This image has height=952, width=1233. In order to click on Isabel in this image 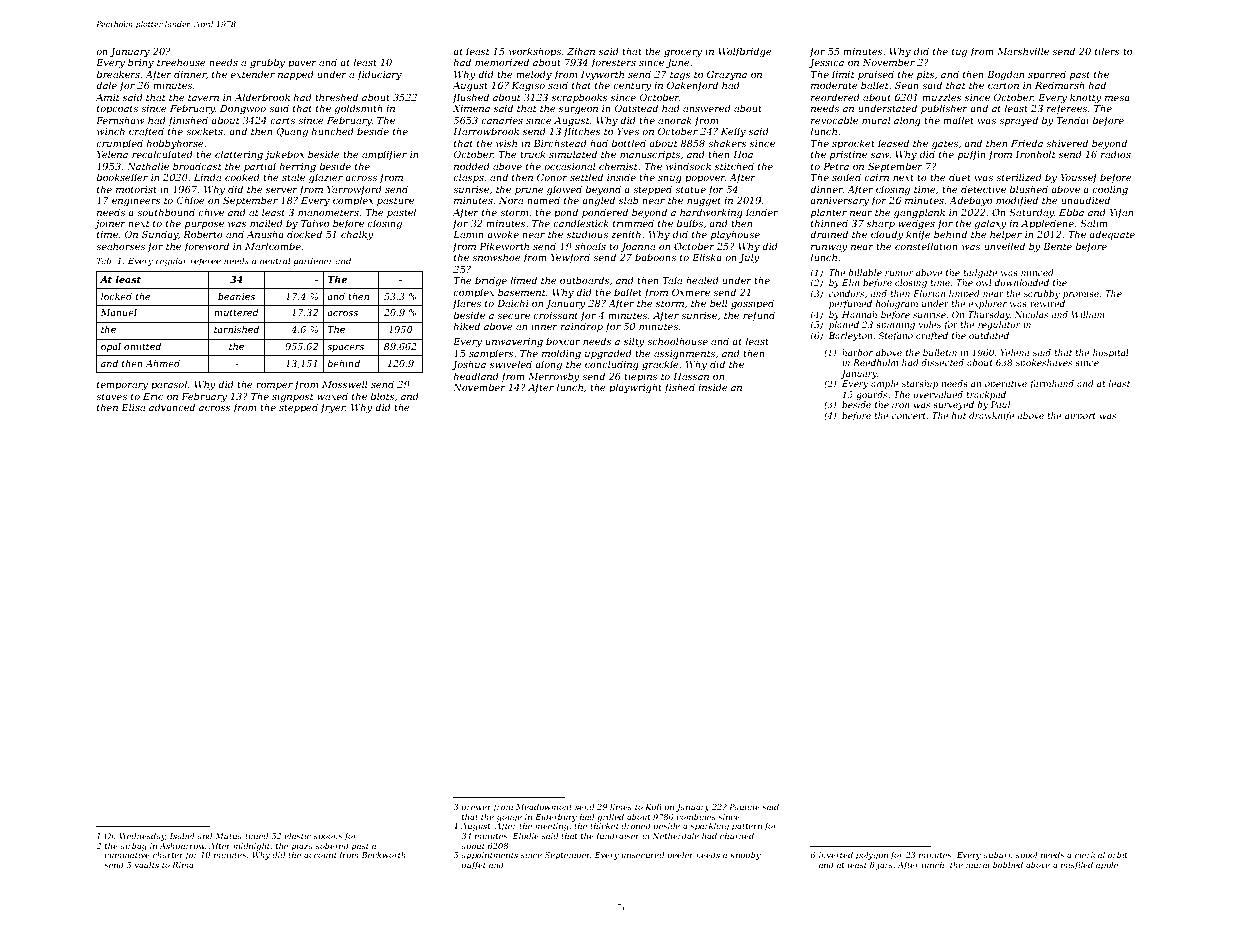, I will do `click(182, 836)`.
